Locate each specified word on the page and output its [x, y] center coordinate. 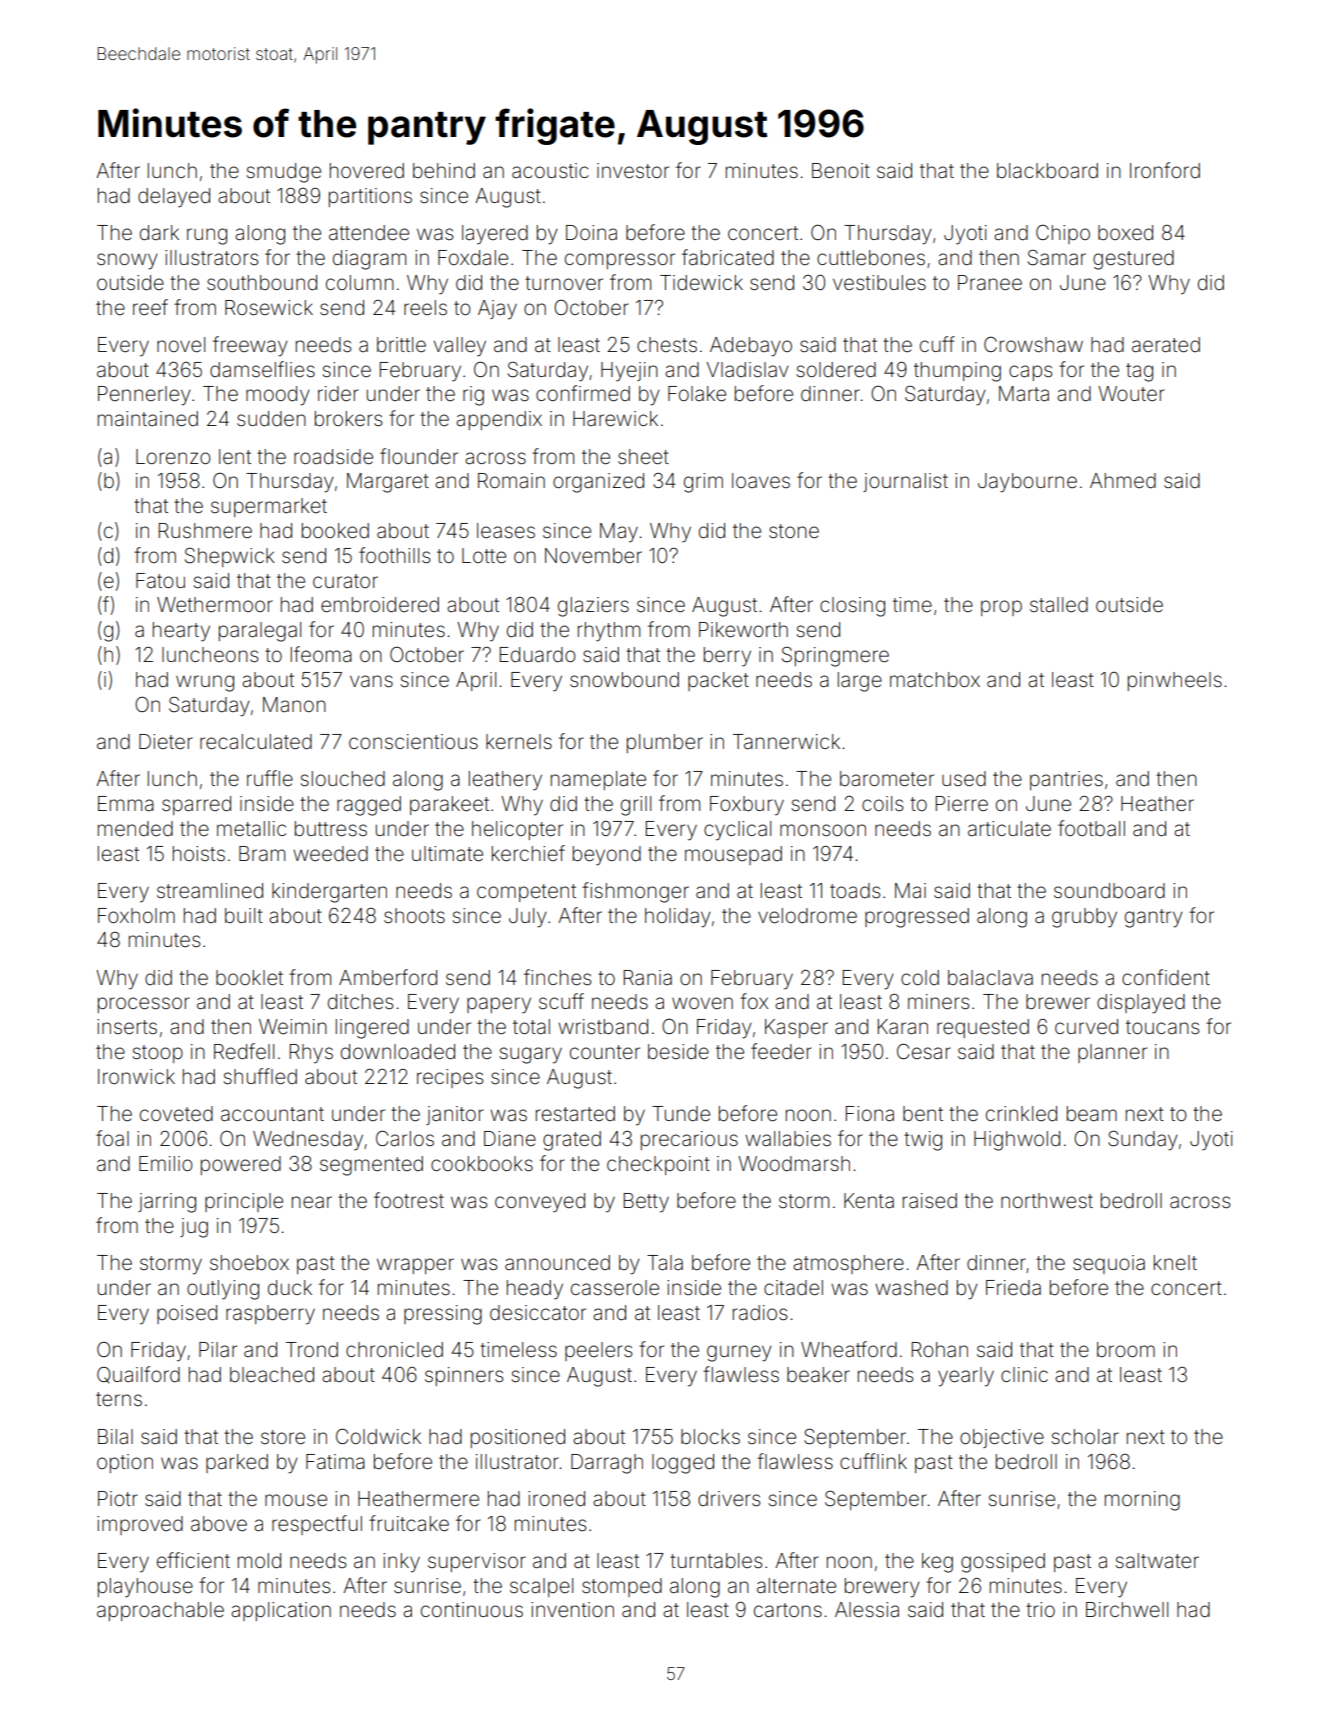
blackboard [1047, 171]
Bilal [115, 1436]
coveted [176, 1113]
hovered [367, 171]
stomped [622, 1587]
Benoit [841, 171]
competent [526, 893]
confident [1166, 977]
